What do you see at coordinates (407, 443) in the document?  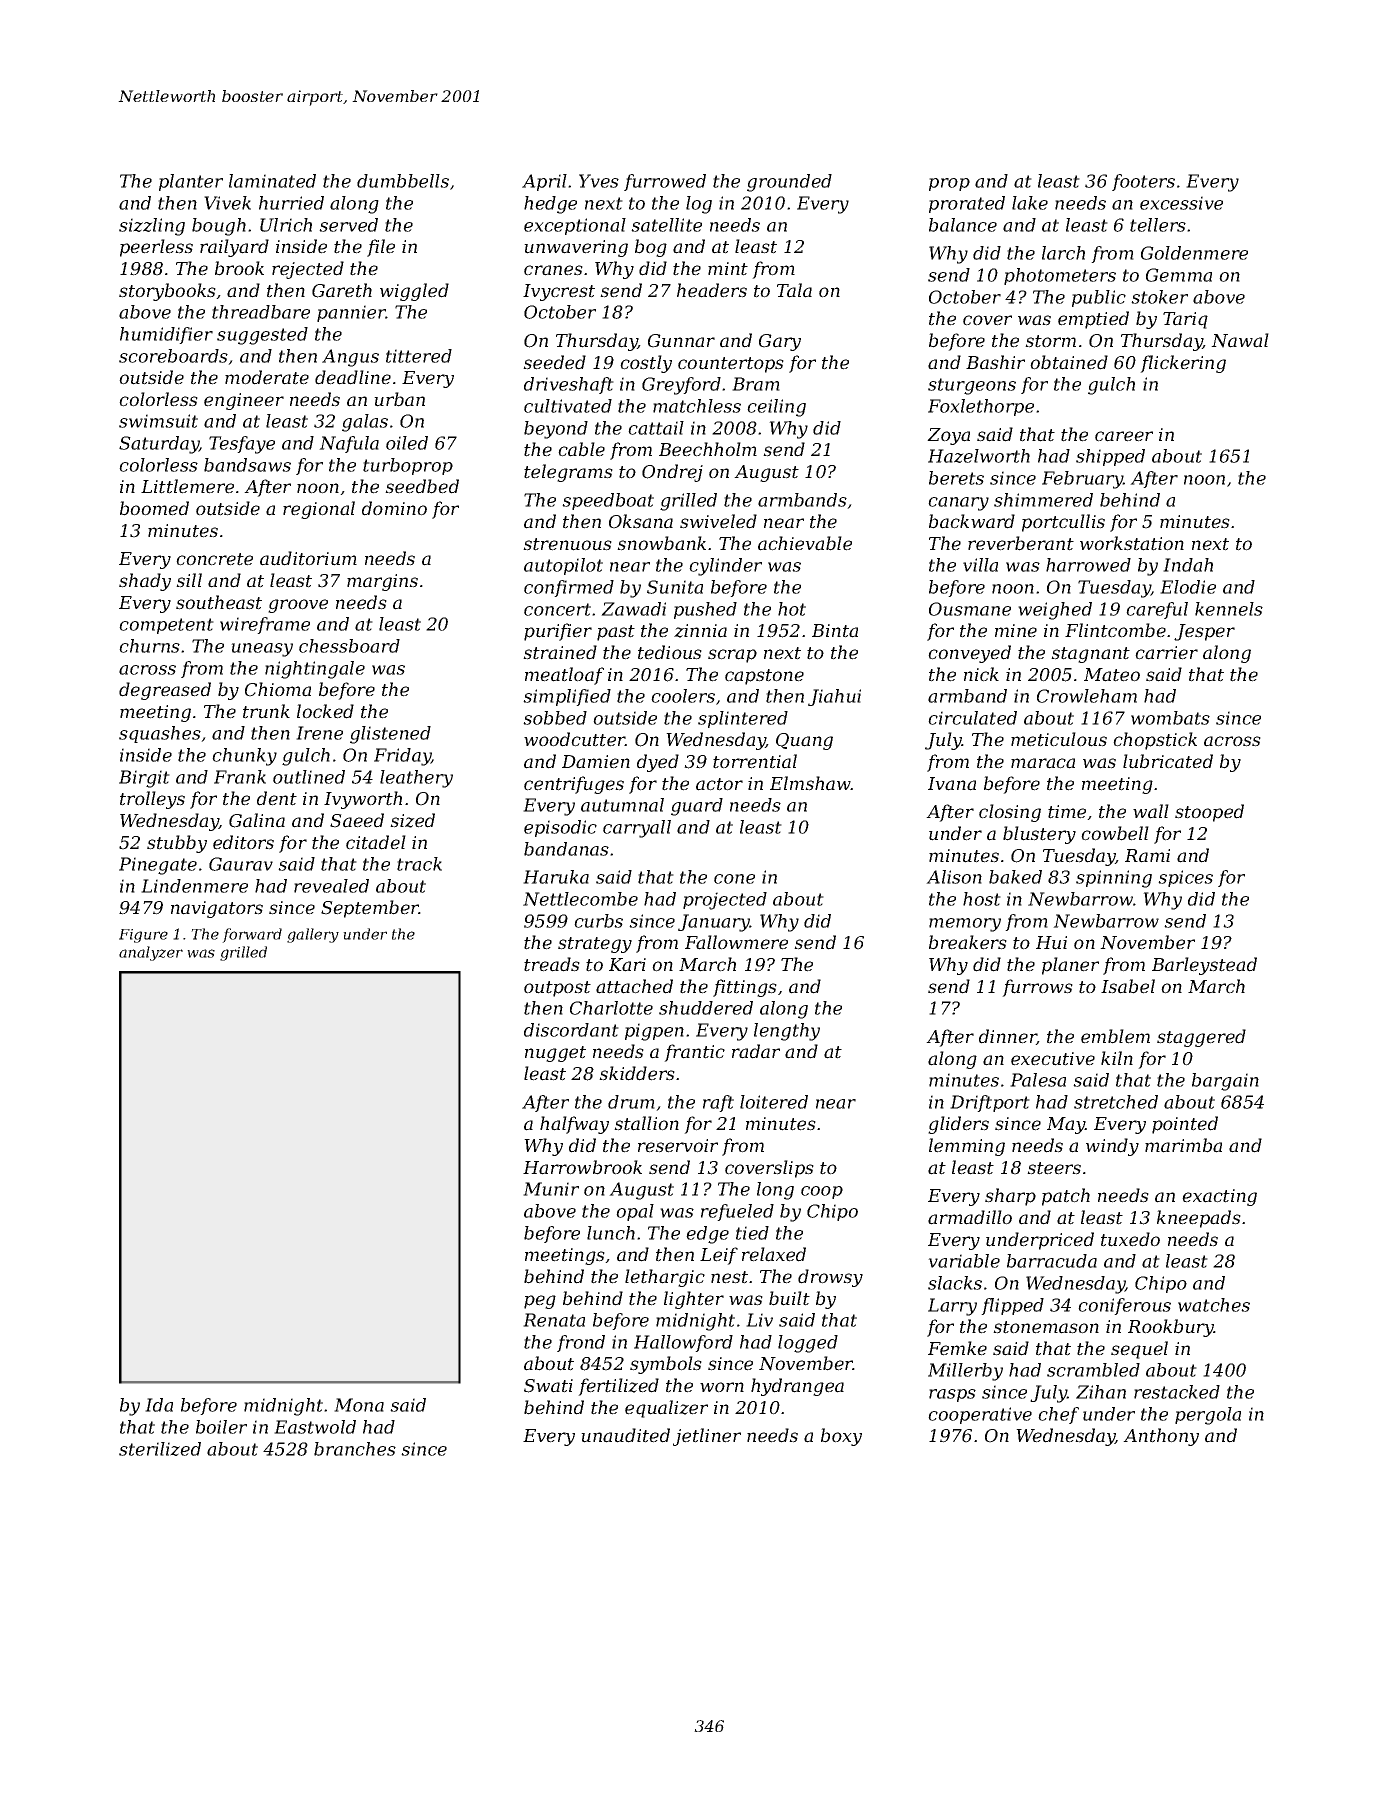 I see `oiled` at bounding box center [407, 443].
